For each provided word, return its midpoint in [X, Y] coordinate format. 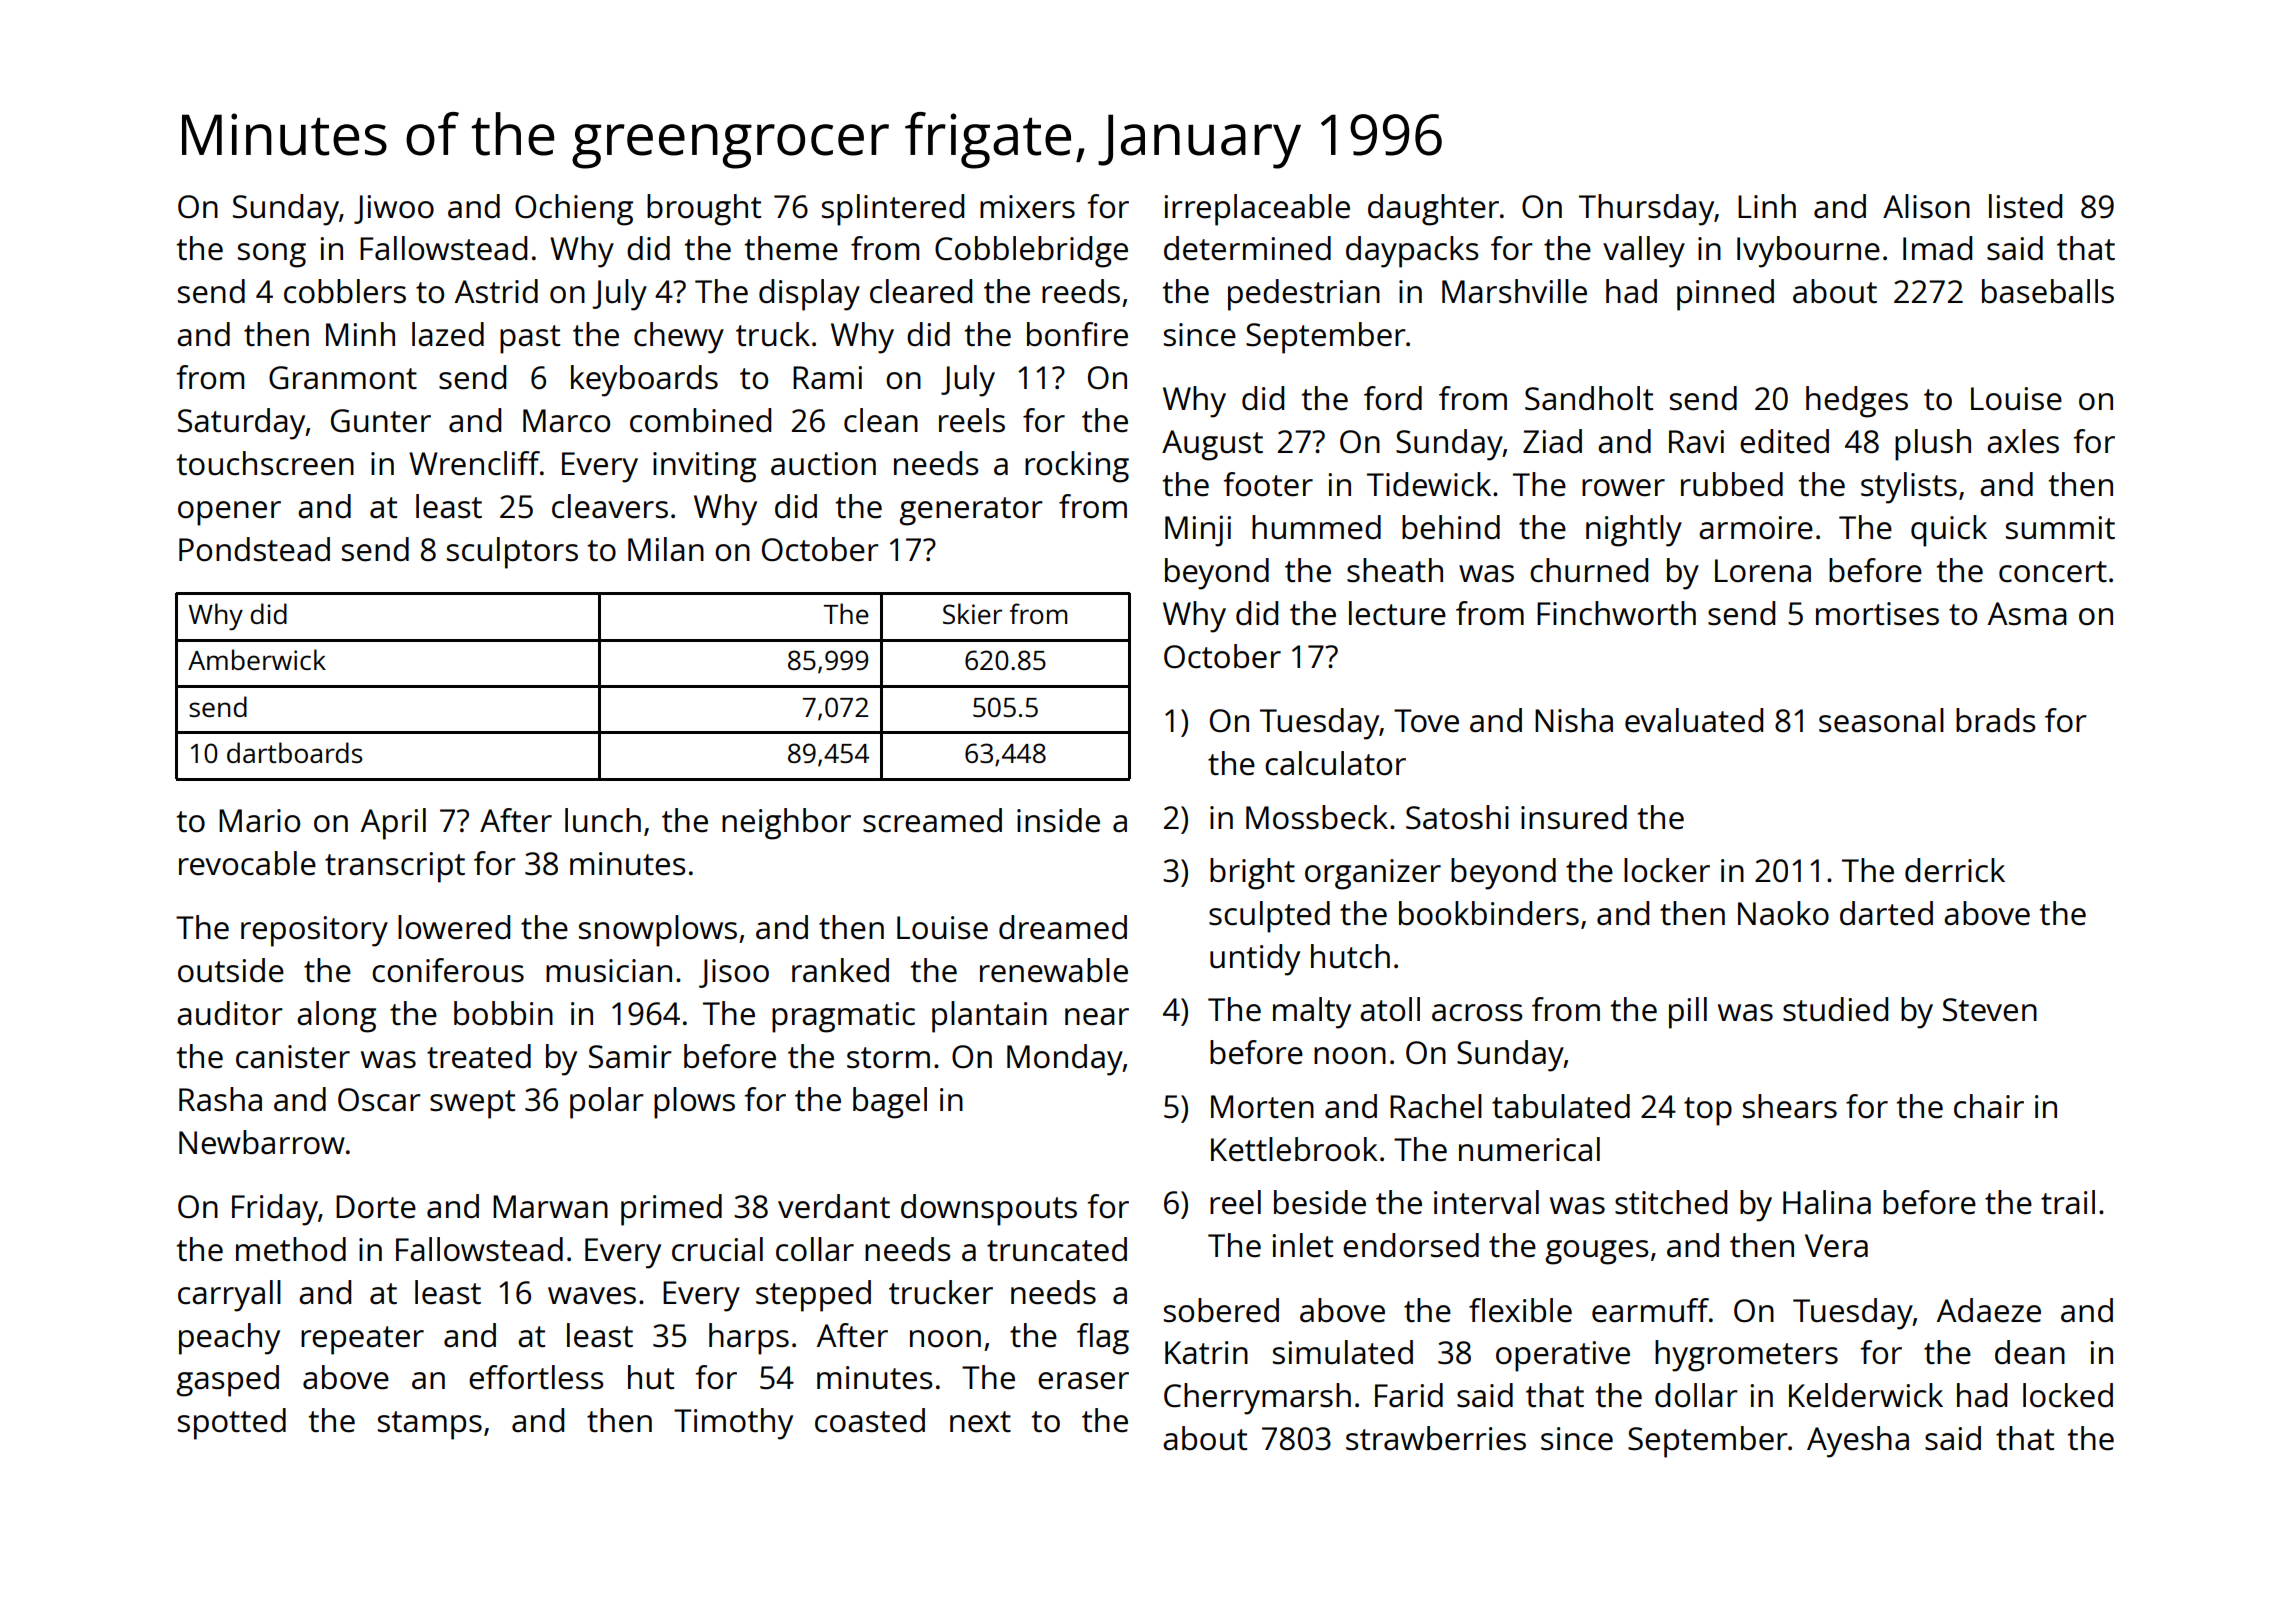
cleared [921, 291]
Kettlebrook [1294, 1149]
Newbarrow [262, 1142]
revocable [247, 863]
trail [2068, 1202]
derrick [1955, 870]
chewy [679, 338]
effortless [536, 1377]
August [1212, 445]
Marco [566, 421]
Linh [1767, 206]
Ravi [1696, 442]
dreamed [1063, 927]
